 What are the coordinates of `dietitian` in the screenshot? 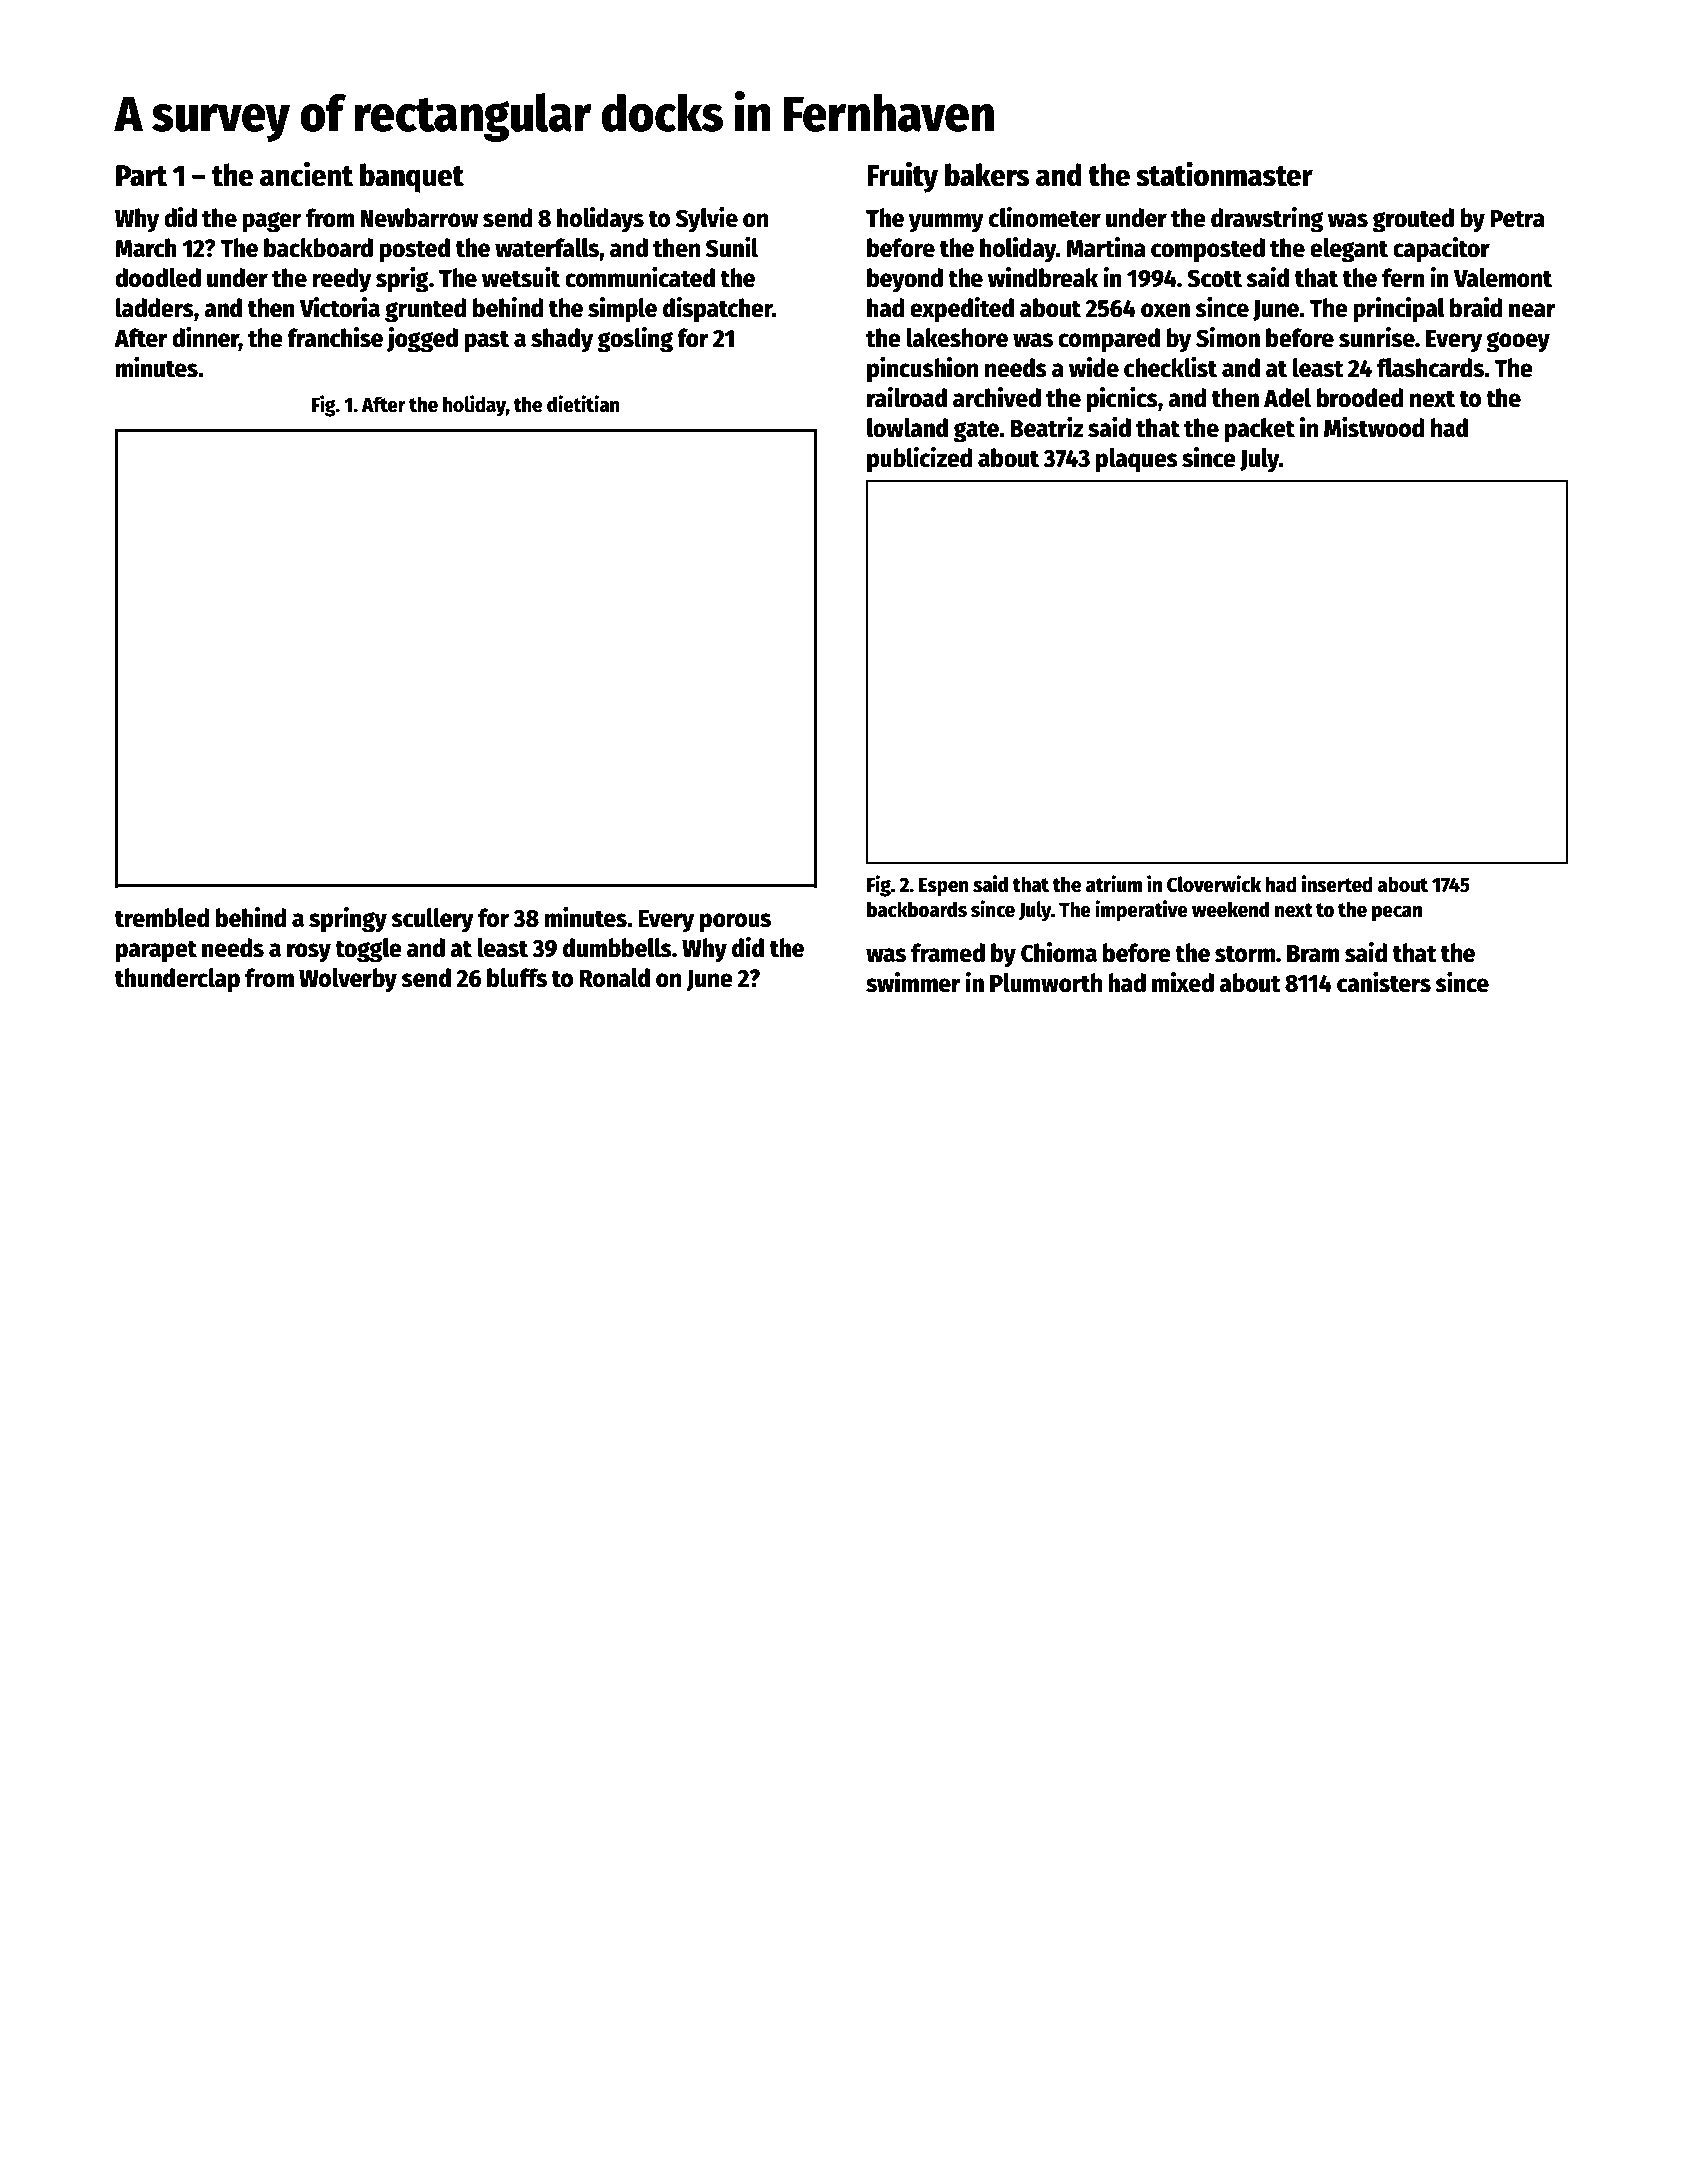 It's located at (583, 404).
